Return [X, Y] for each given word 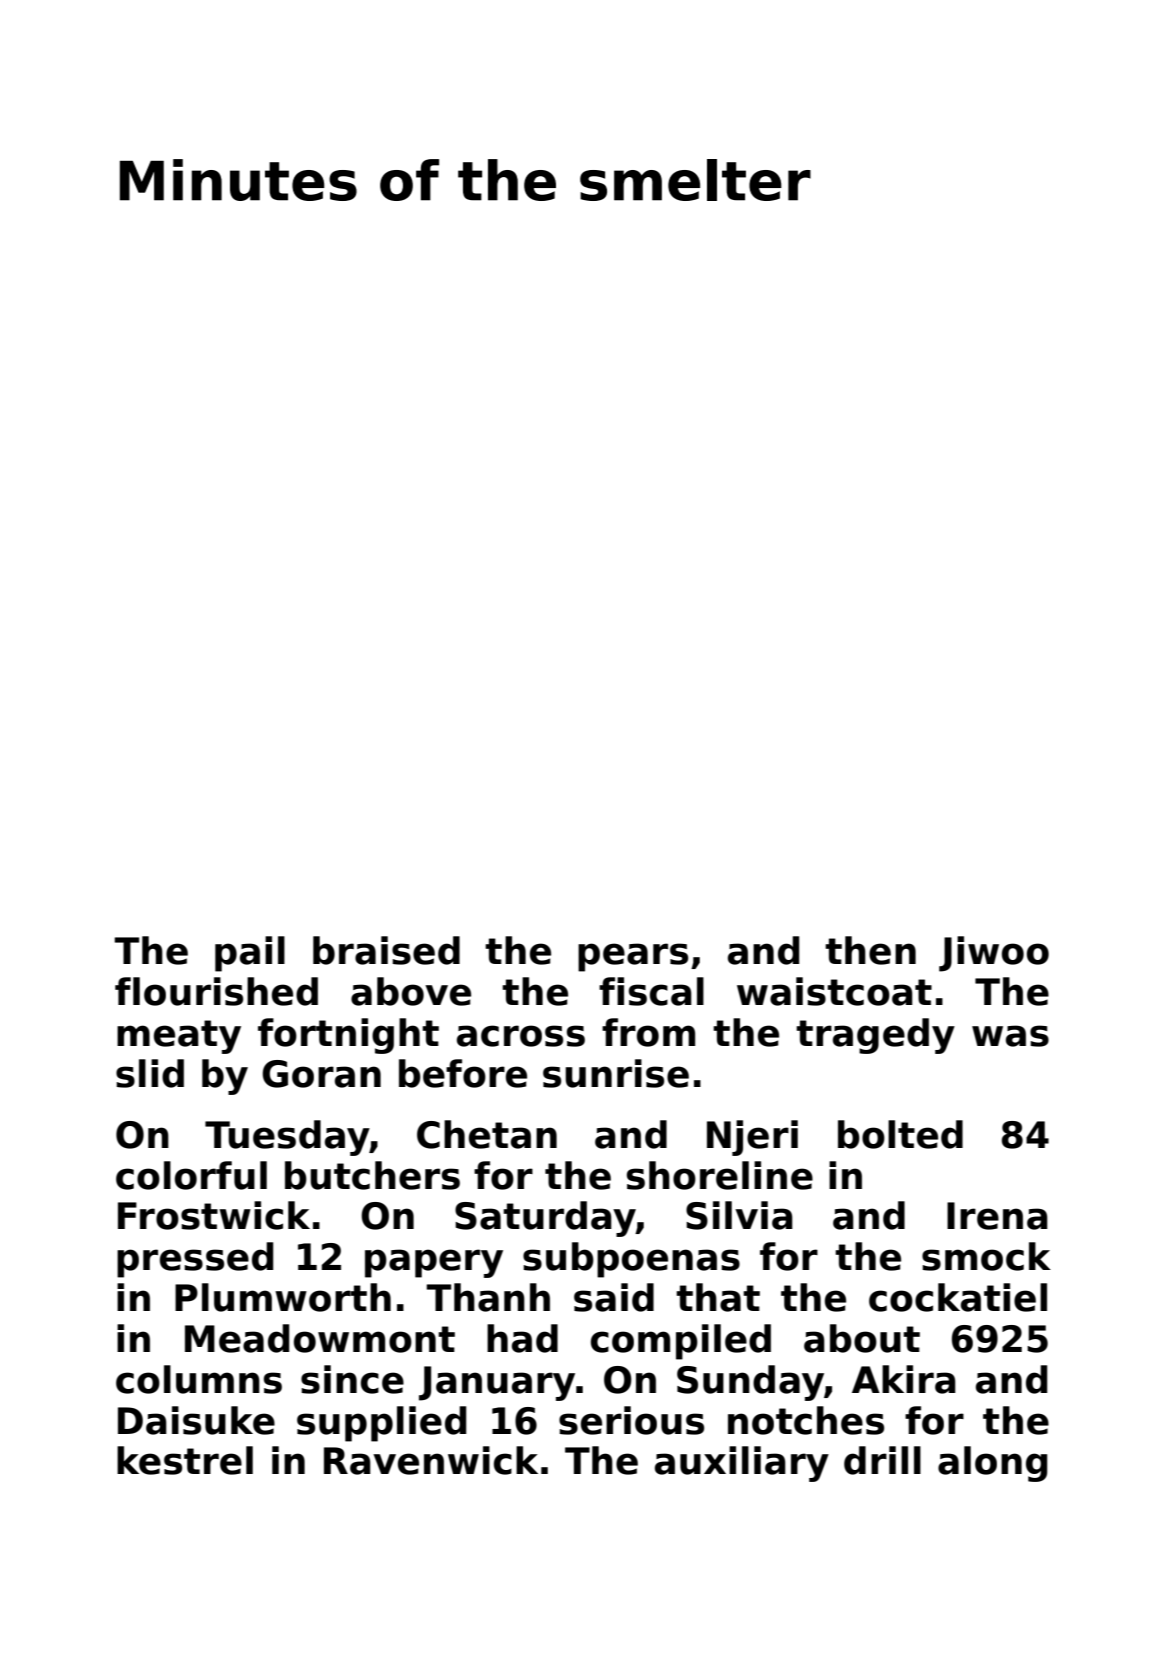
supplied [381, 1424]
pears [633, 957]
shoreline [720, 1175]
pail [250, 954]
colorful [191, 1175]
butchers [372, 1175]
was [1010, 1036]
